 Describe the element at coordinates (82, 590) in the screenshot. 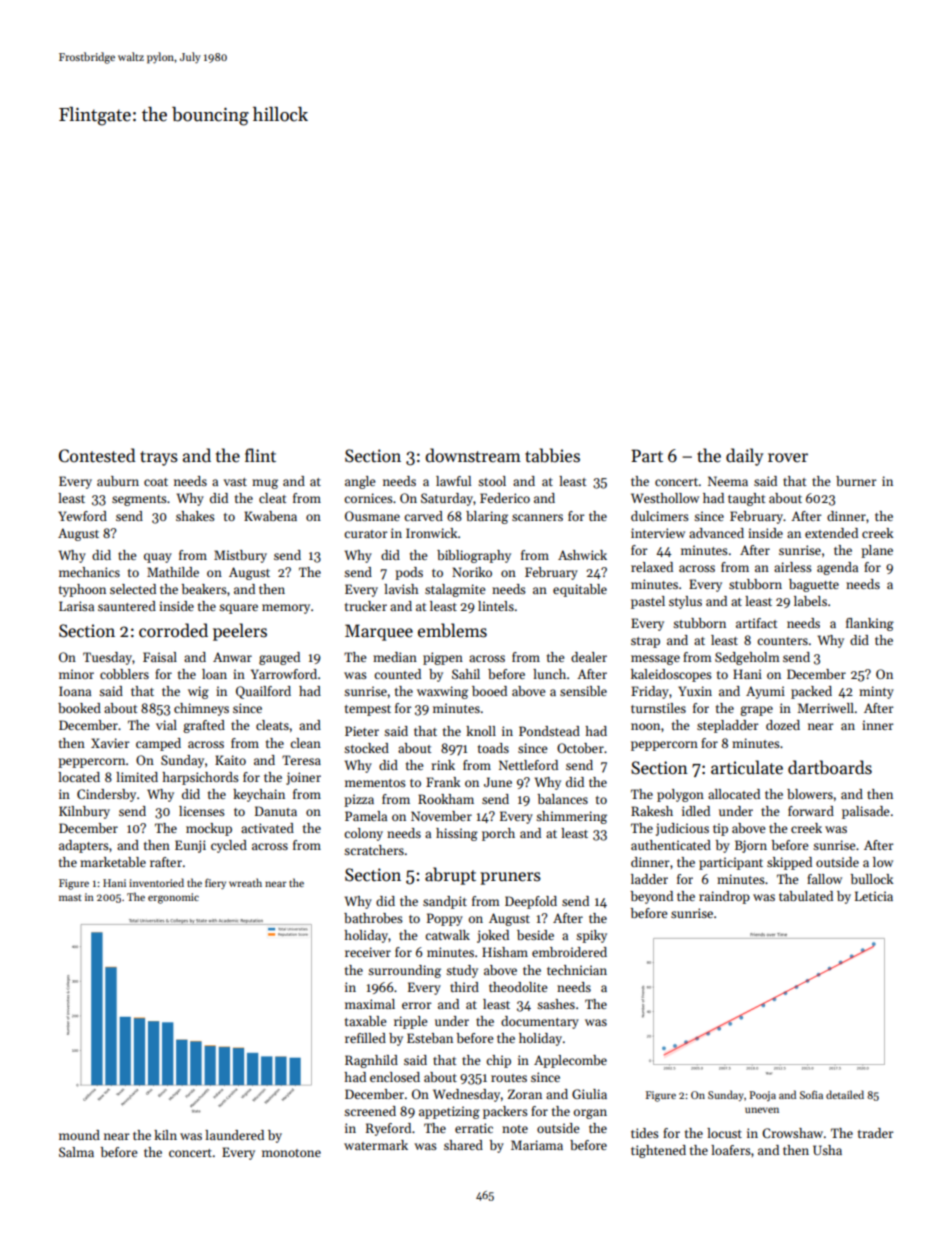

I see `typhoon` at that location.
